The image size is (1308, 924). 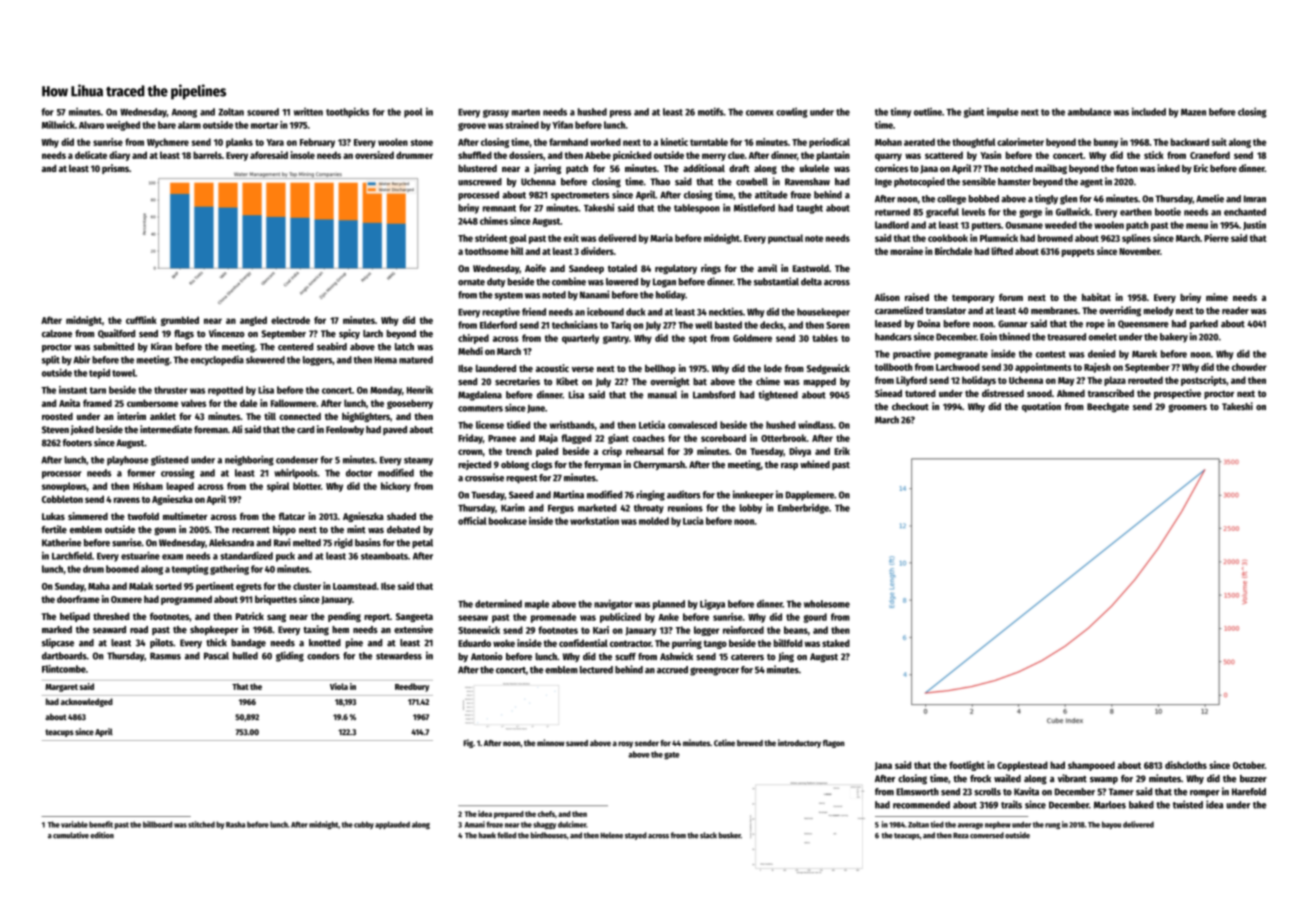 What do you see at coordinates (836, 643) in the screenshot?
I see `staked` at bounding box center [836, 643].
